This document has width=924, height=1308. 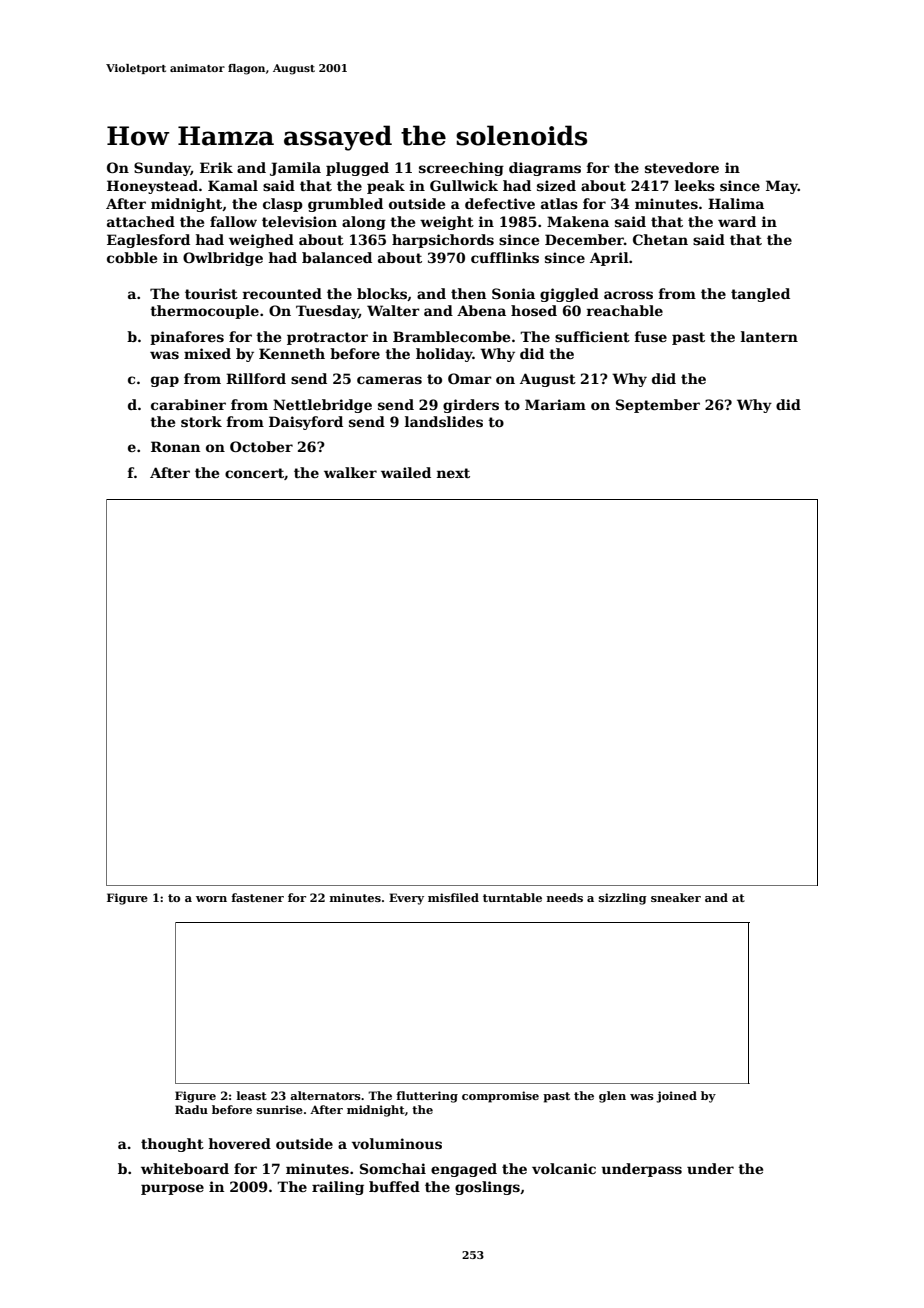 I want to click on next, so click(x=453, y=473).
